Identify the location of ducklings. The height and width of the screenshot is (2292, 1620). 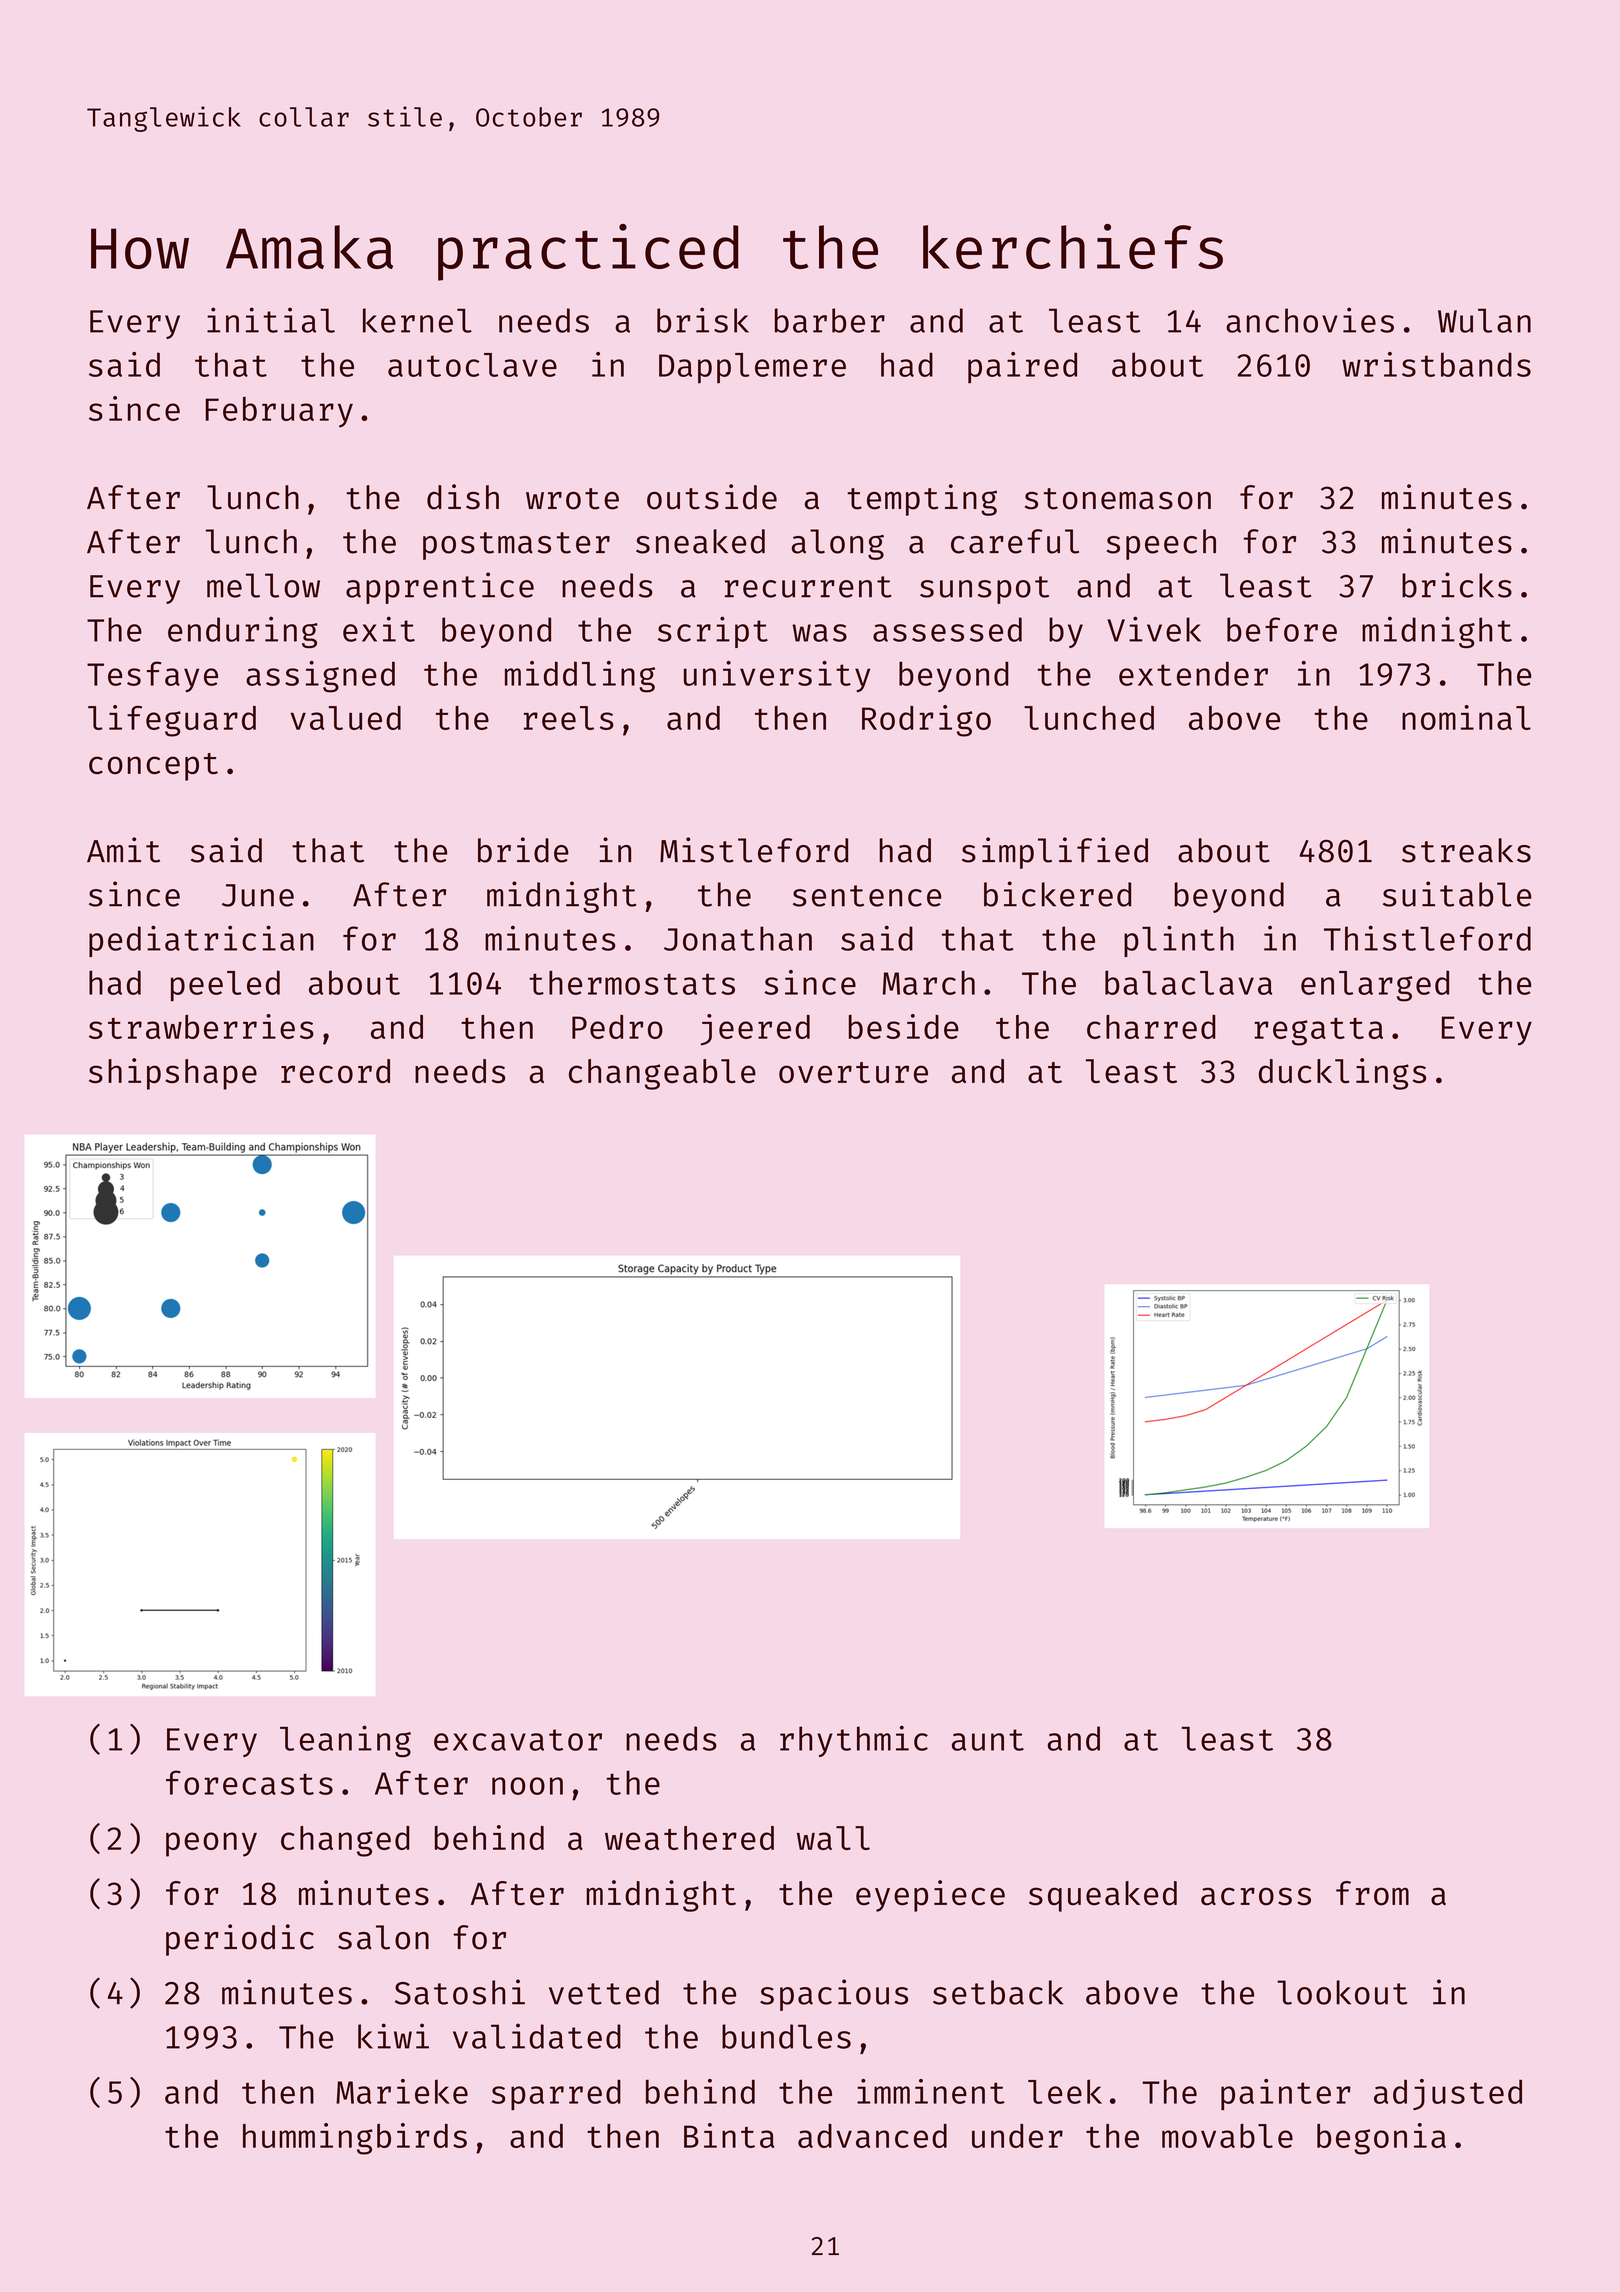
(1342, 1074).
